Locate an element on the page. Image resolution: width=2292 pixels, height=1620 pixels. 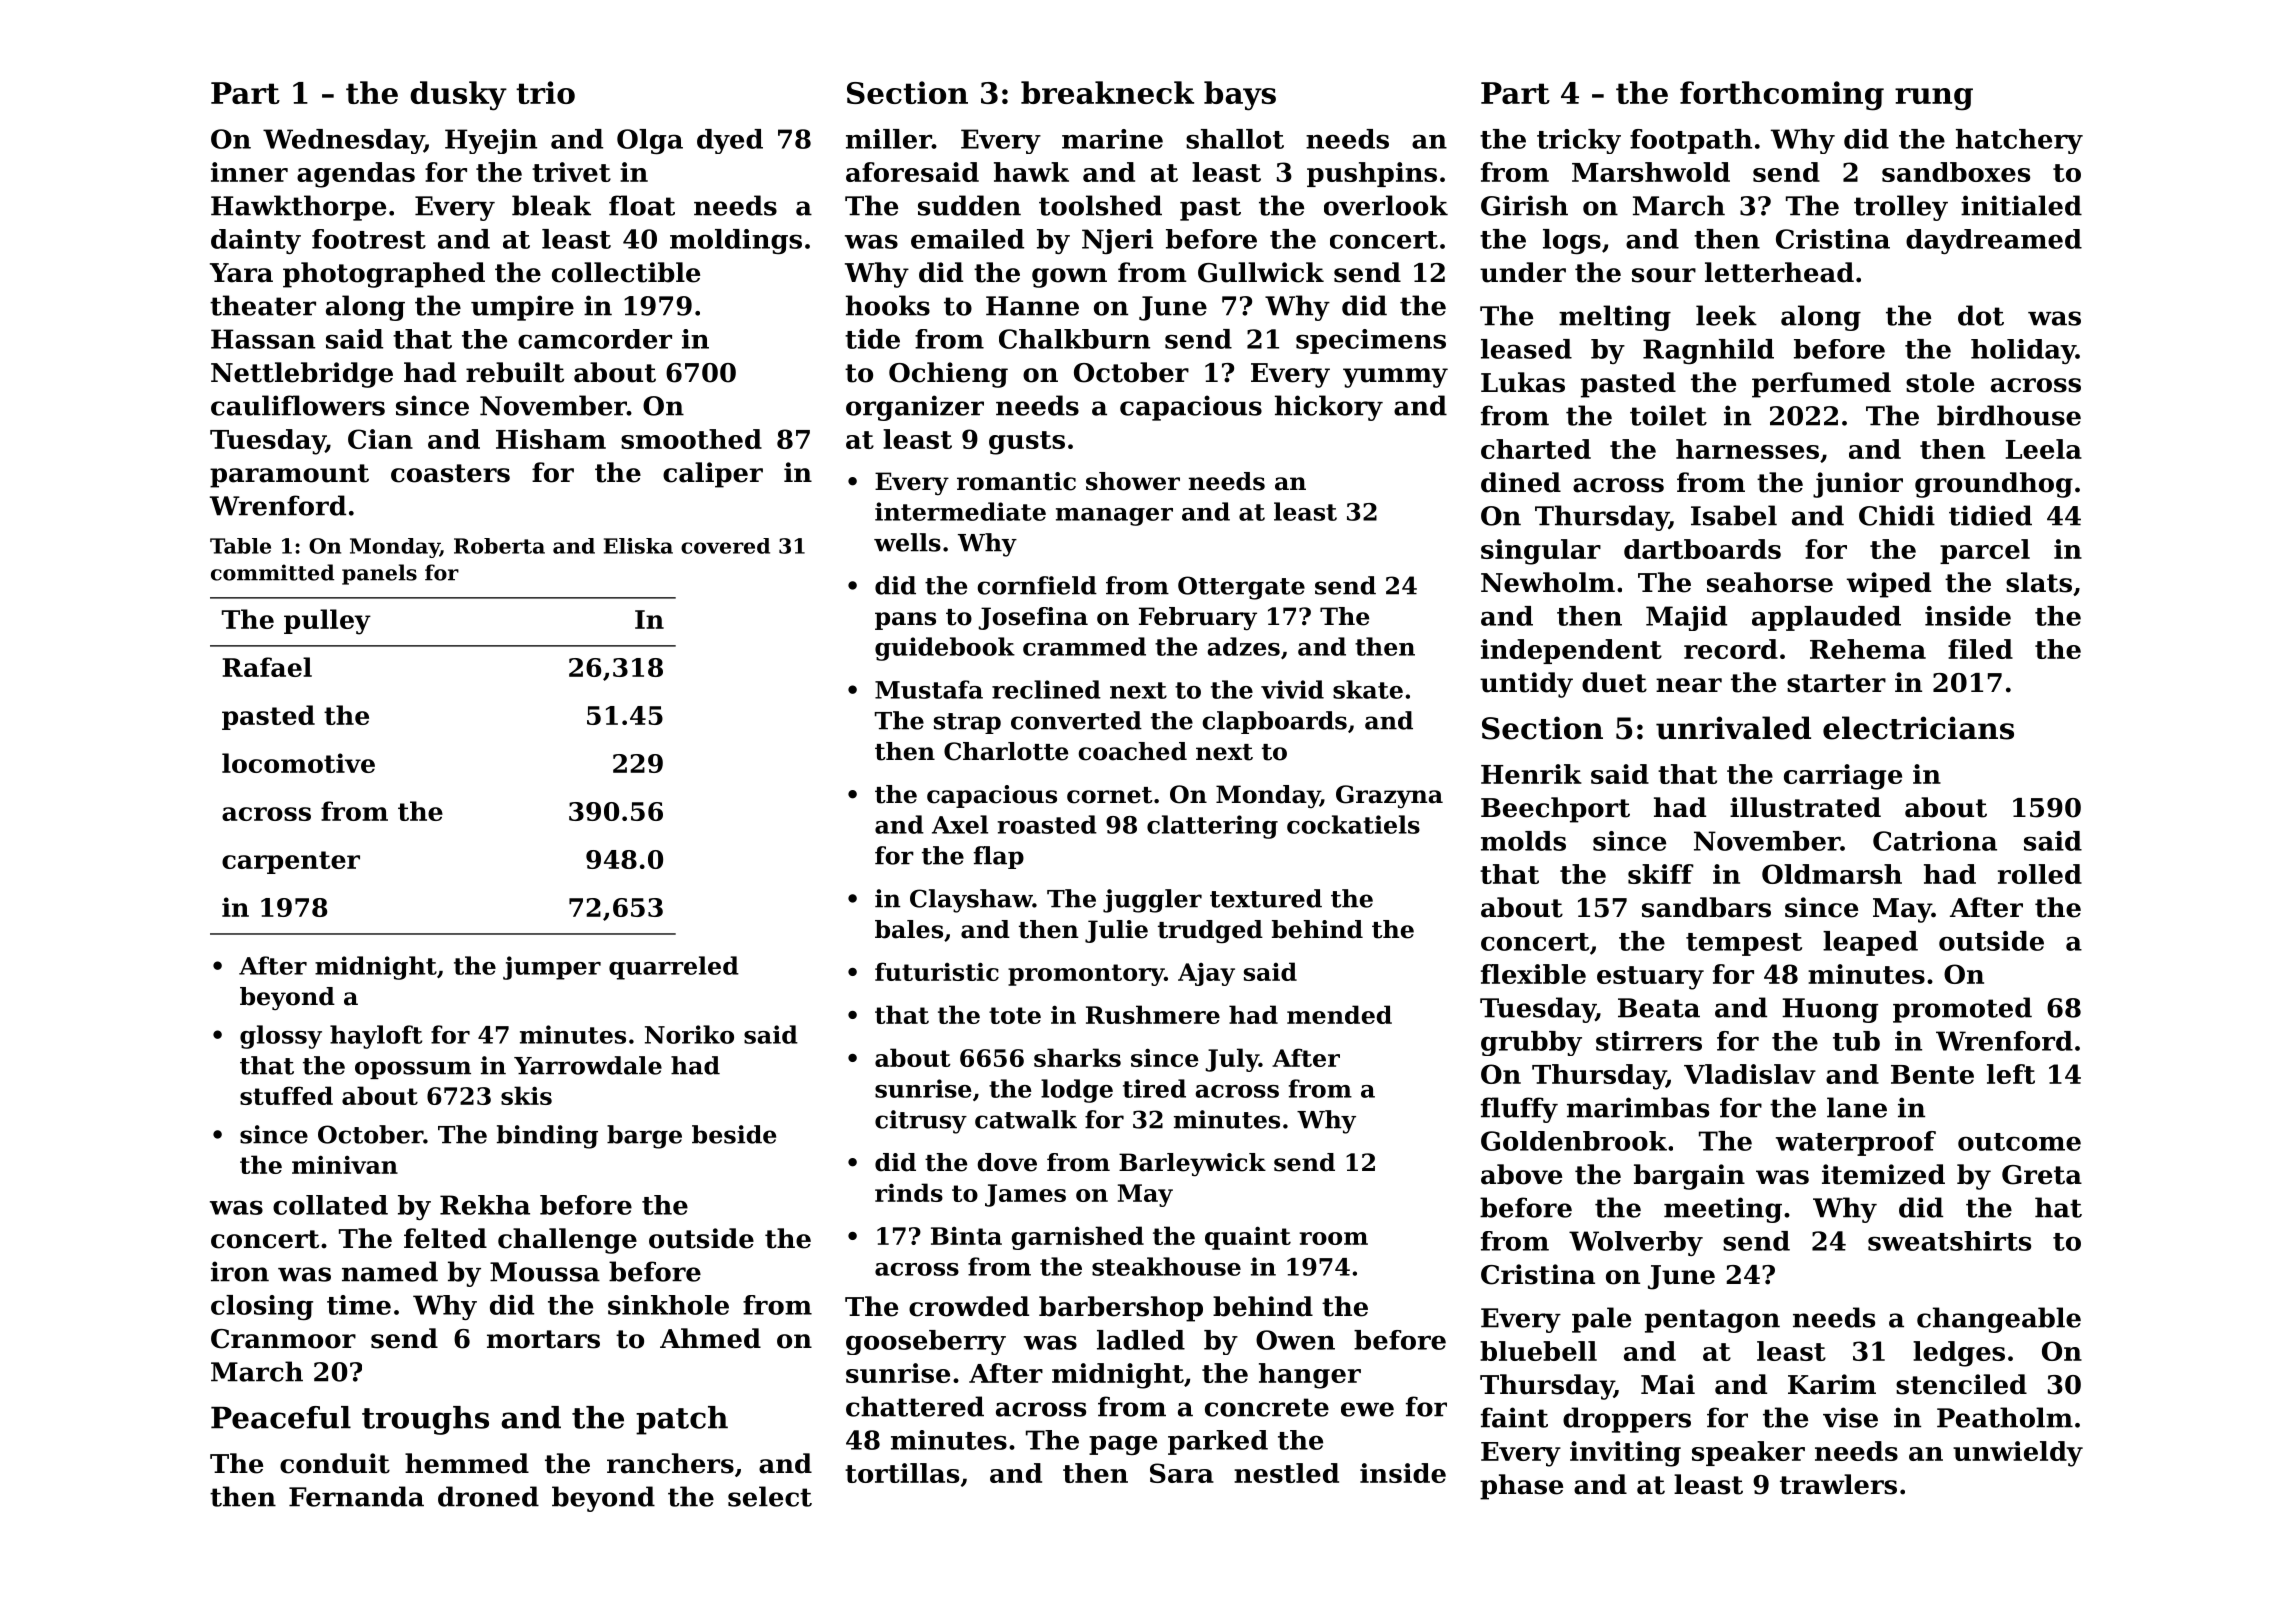
rebuilt is located at coordinates (515, 372).
